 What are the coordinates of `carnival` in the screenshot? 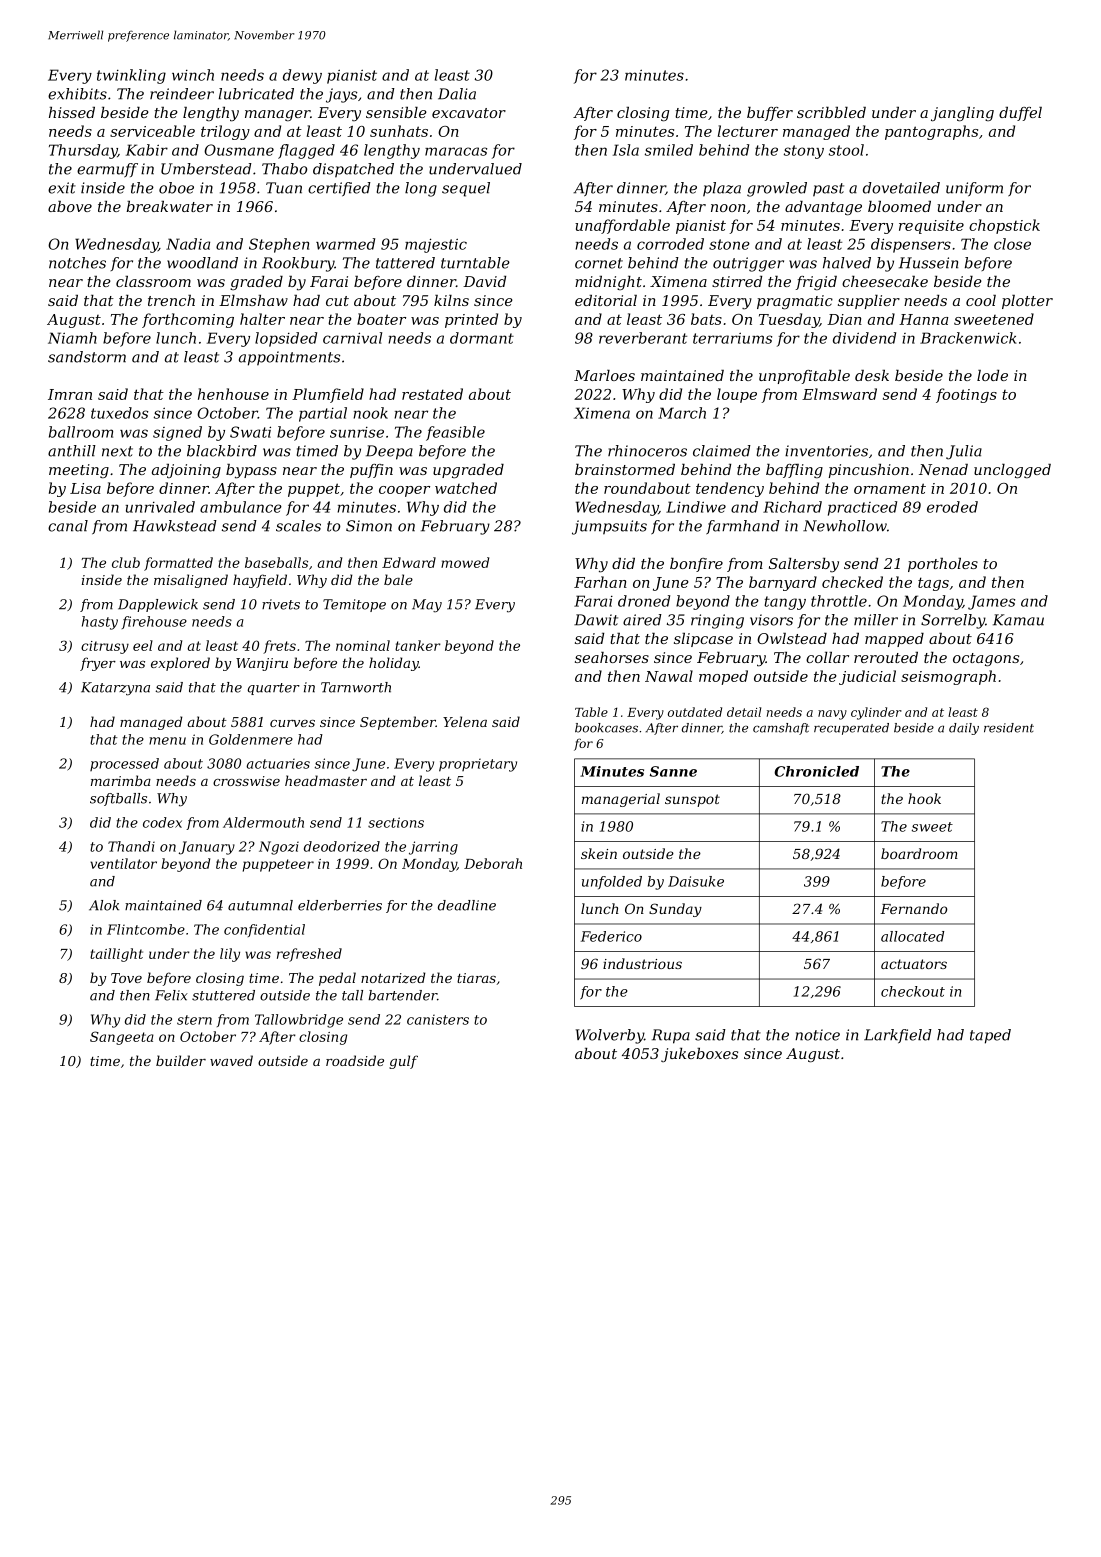 It's located at (352, 338).
